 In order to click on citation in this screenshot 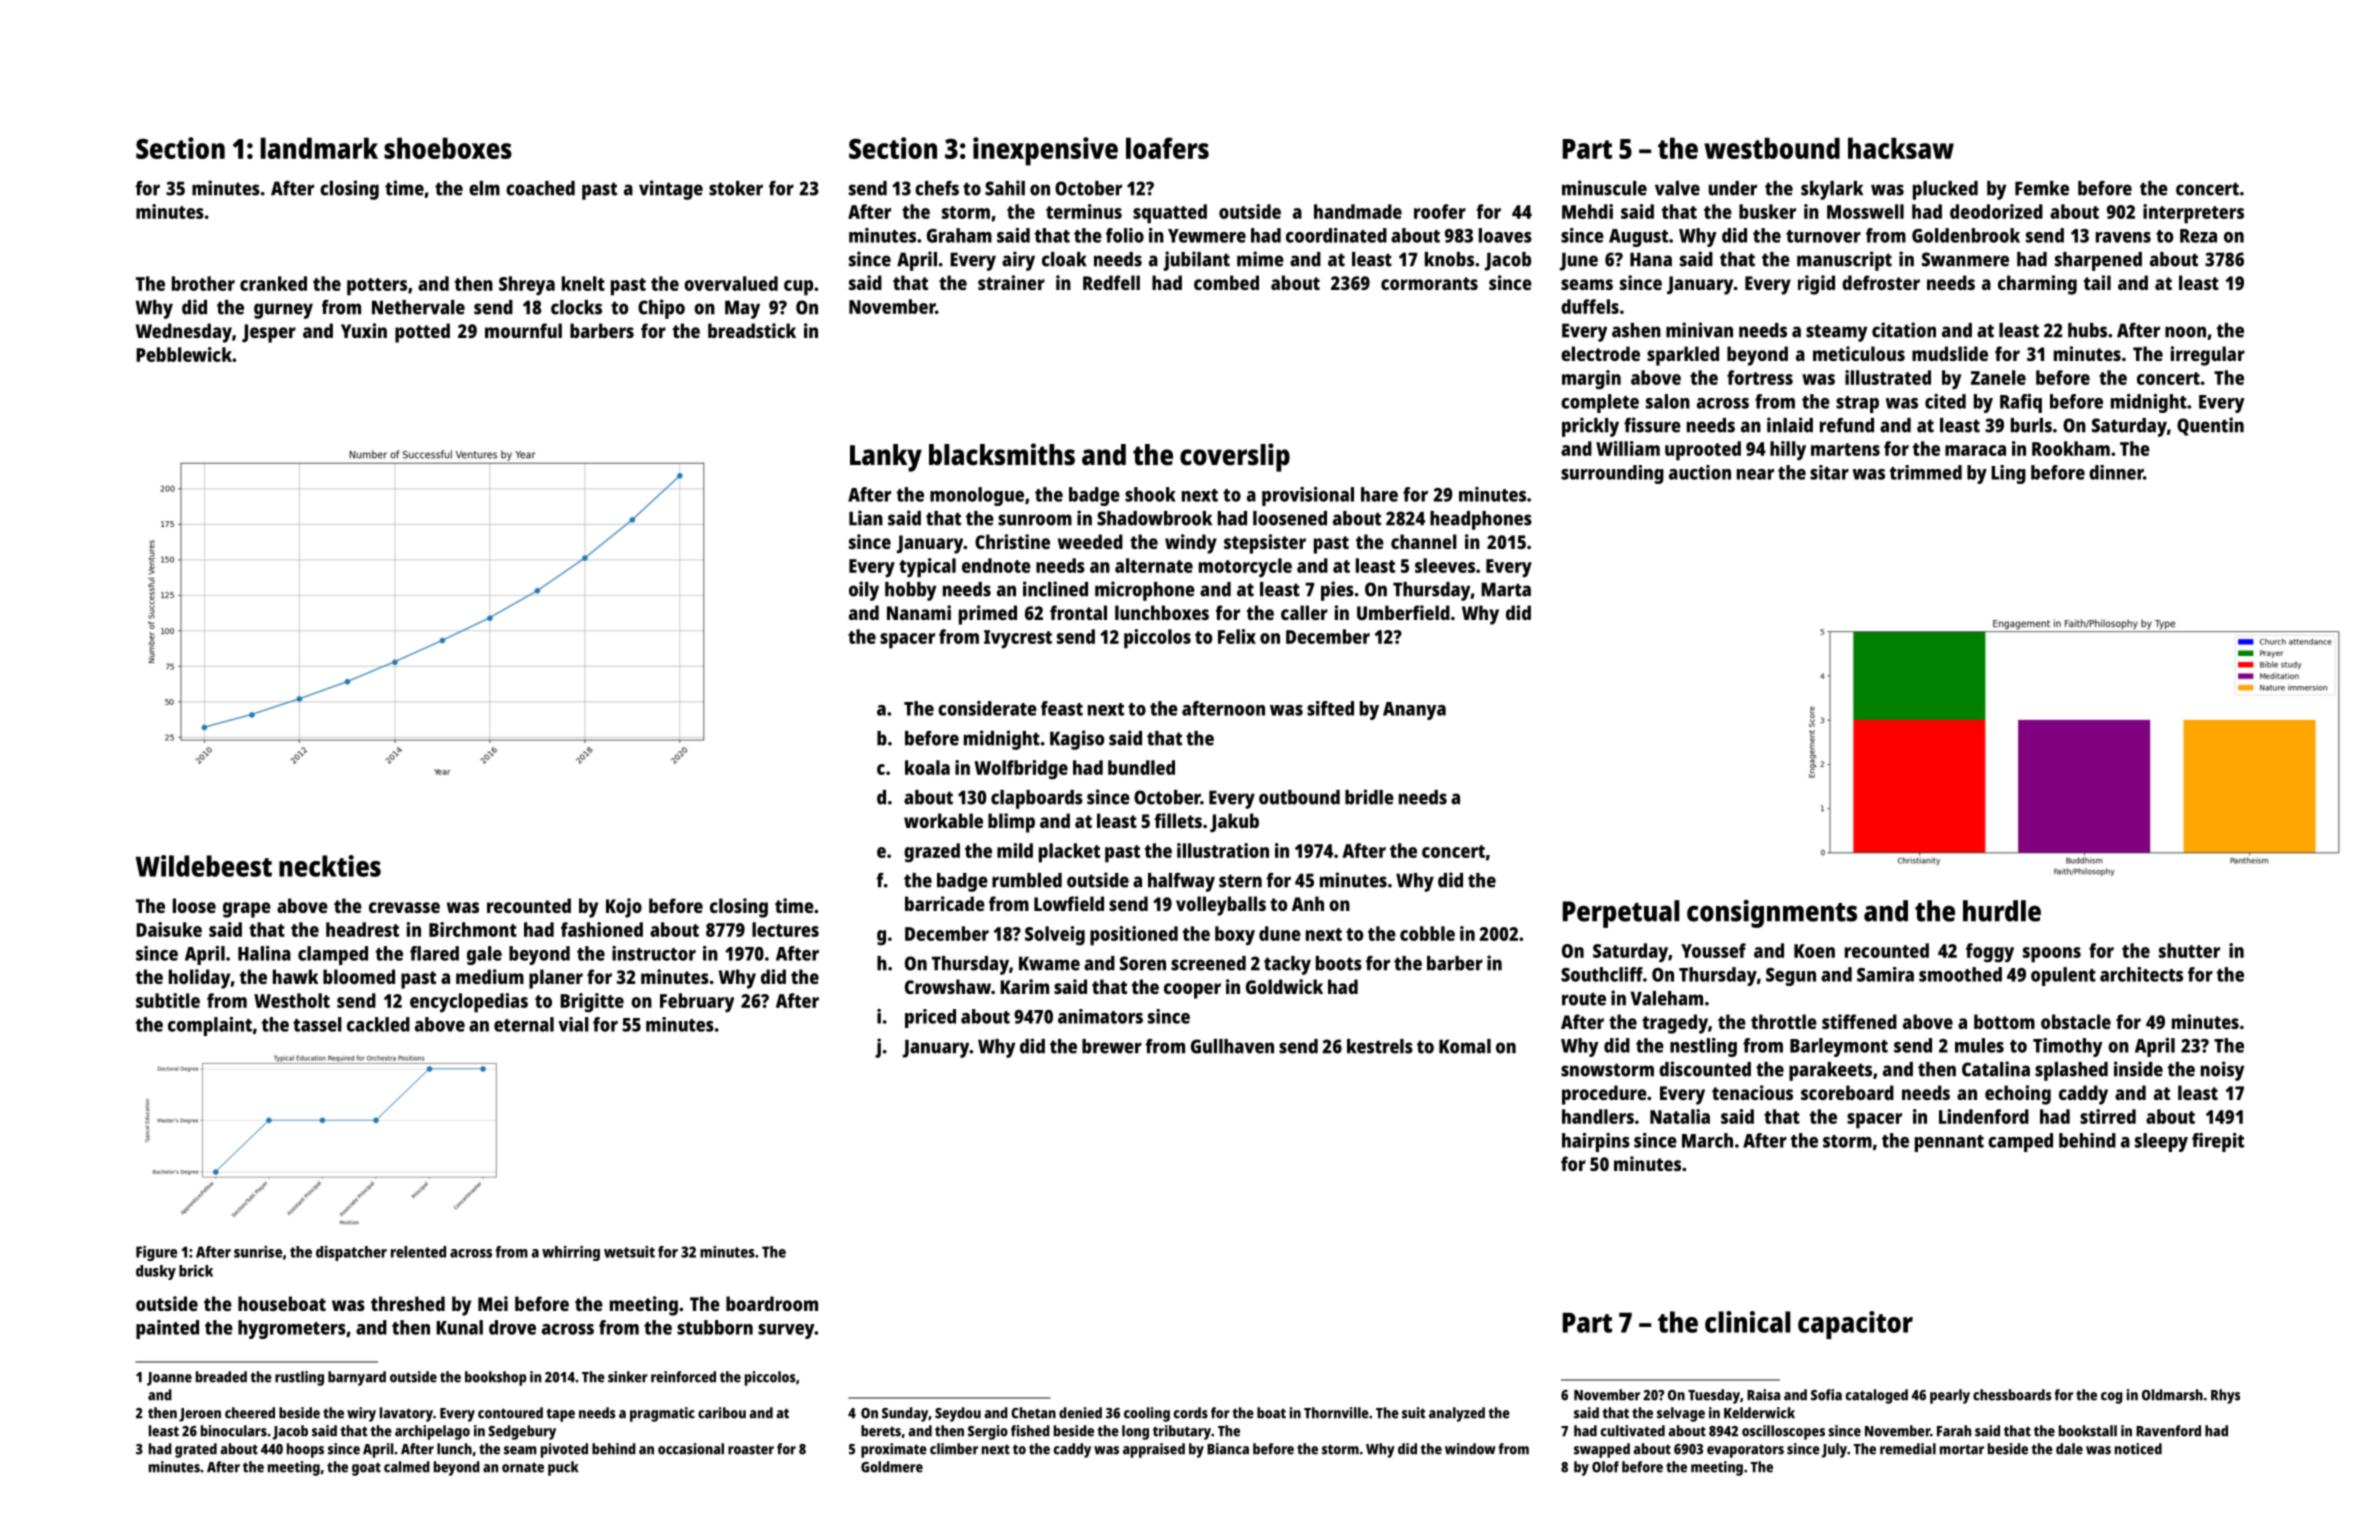, I will do `click(1904, 330)`.
